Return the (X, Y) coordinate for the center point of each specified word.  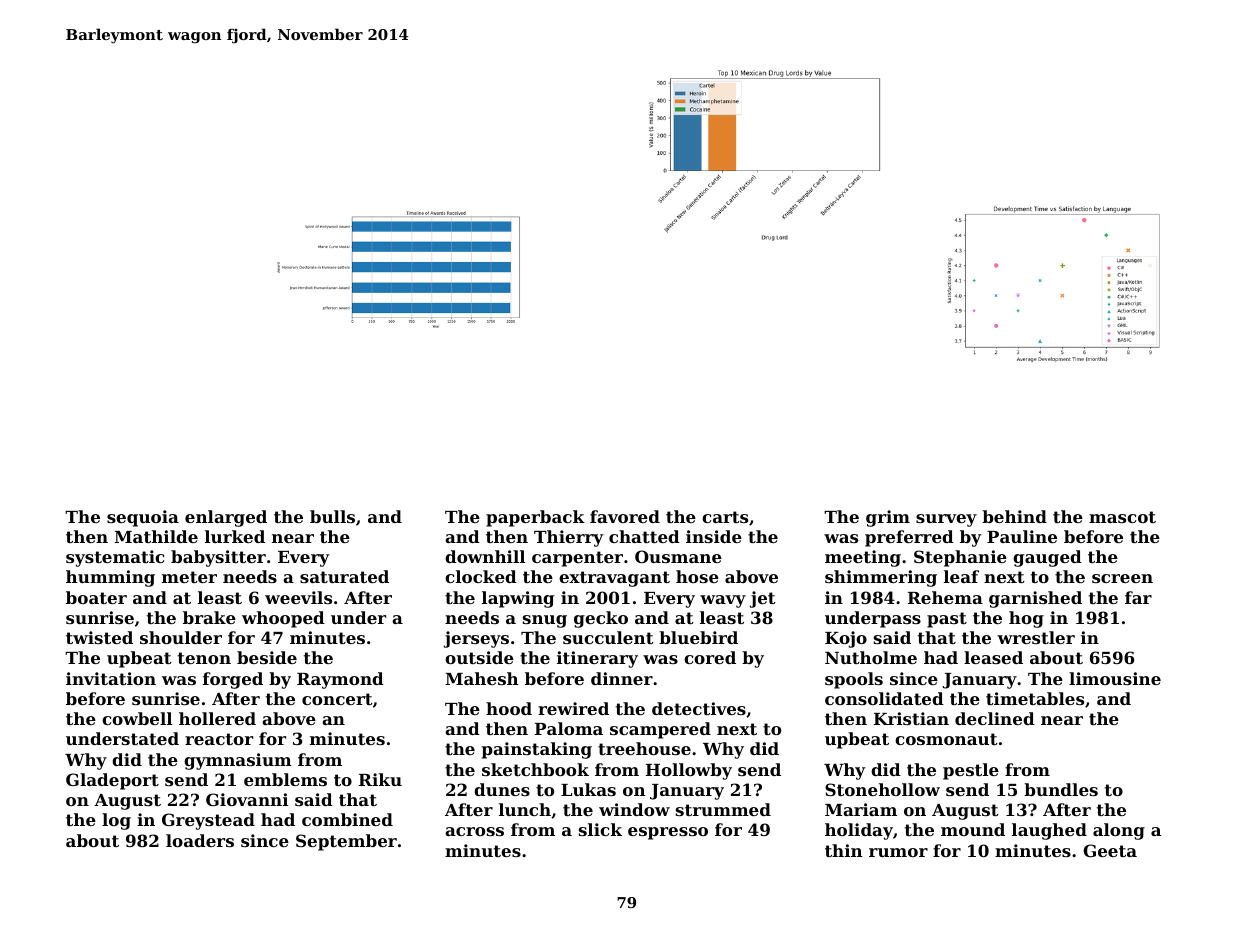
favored (625, 516)
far (1138, 597)
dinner (622, 678)
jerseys (476, 639)
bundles (1061, 789)
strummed (723, 809)
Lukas (588, 789)
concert (337, 699)
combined (347, 819)
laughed (1049, 831)
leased (993, 657)
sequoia (143, 518)
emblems (285, 779)
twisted (99, 637)
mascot (1122, 517)
